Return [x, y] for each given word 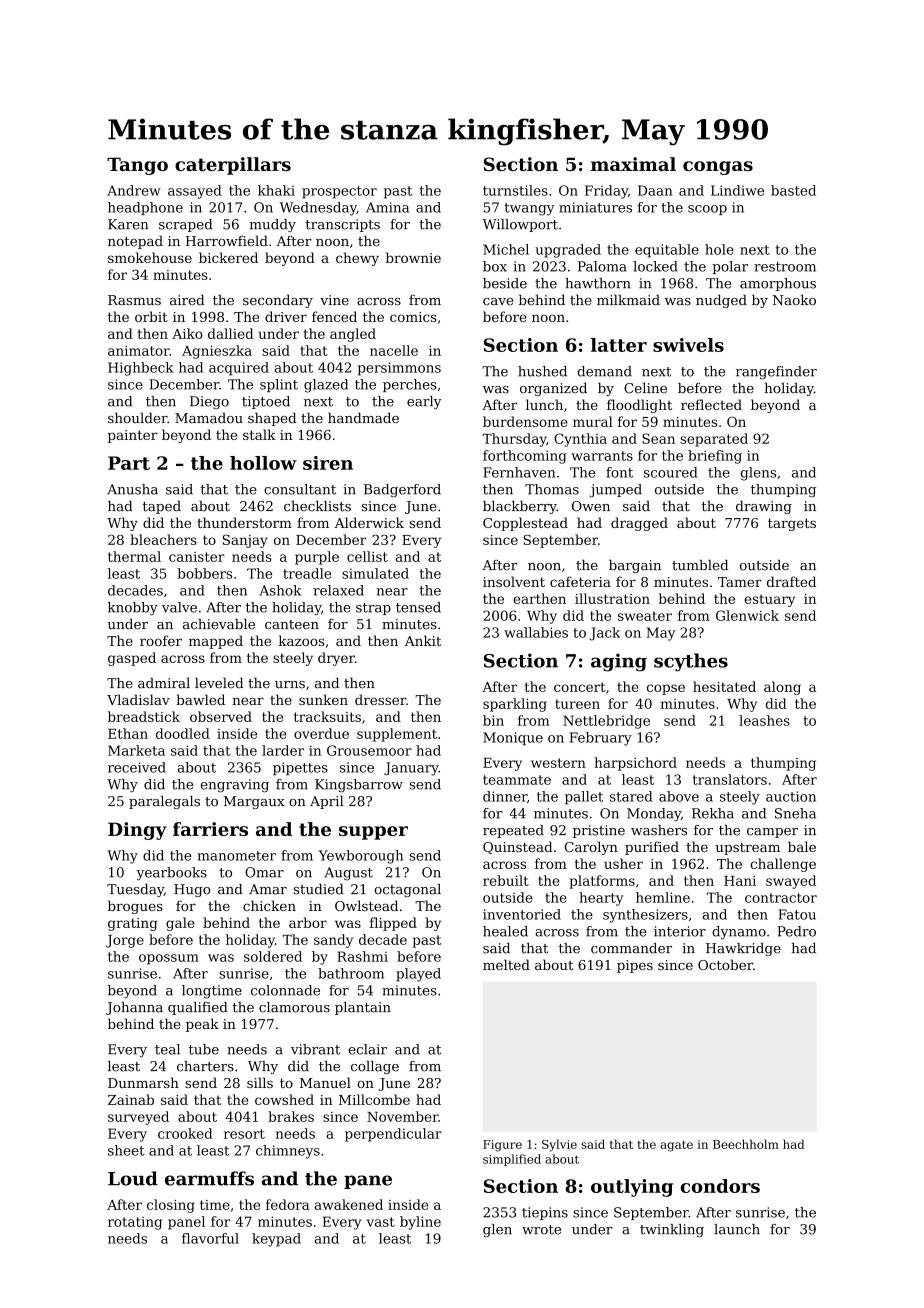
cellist [367, 556]
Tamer [740, 582]
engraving [234, 786]
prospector [339, 192]
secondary [278, 301]
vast [381, 1222]
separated [714, 440]
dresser [380, 699]
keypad [276, 1240]
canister [197, 557]
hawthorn [598, 283]
